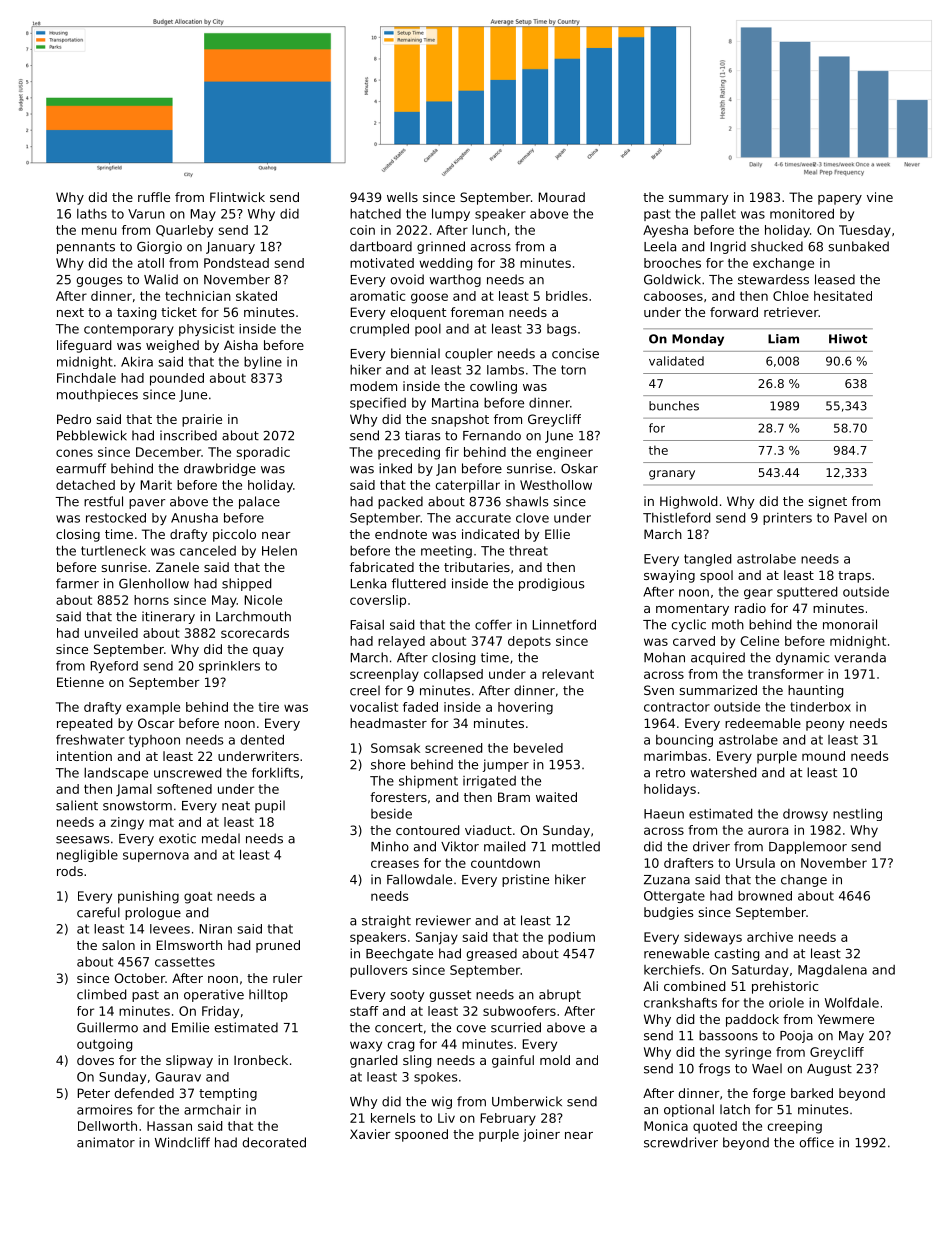  Describe the element at coordinates (672, 475) in the document. I see `granary` at that location.
